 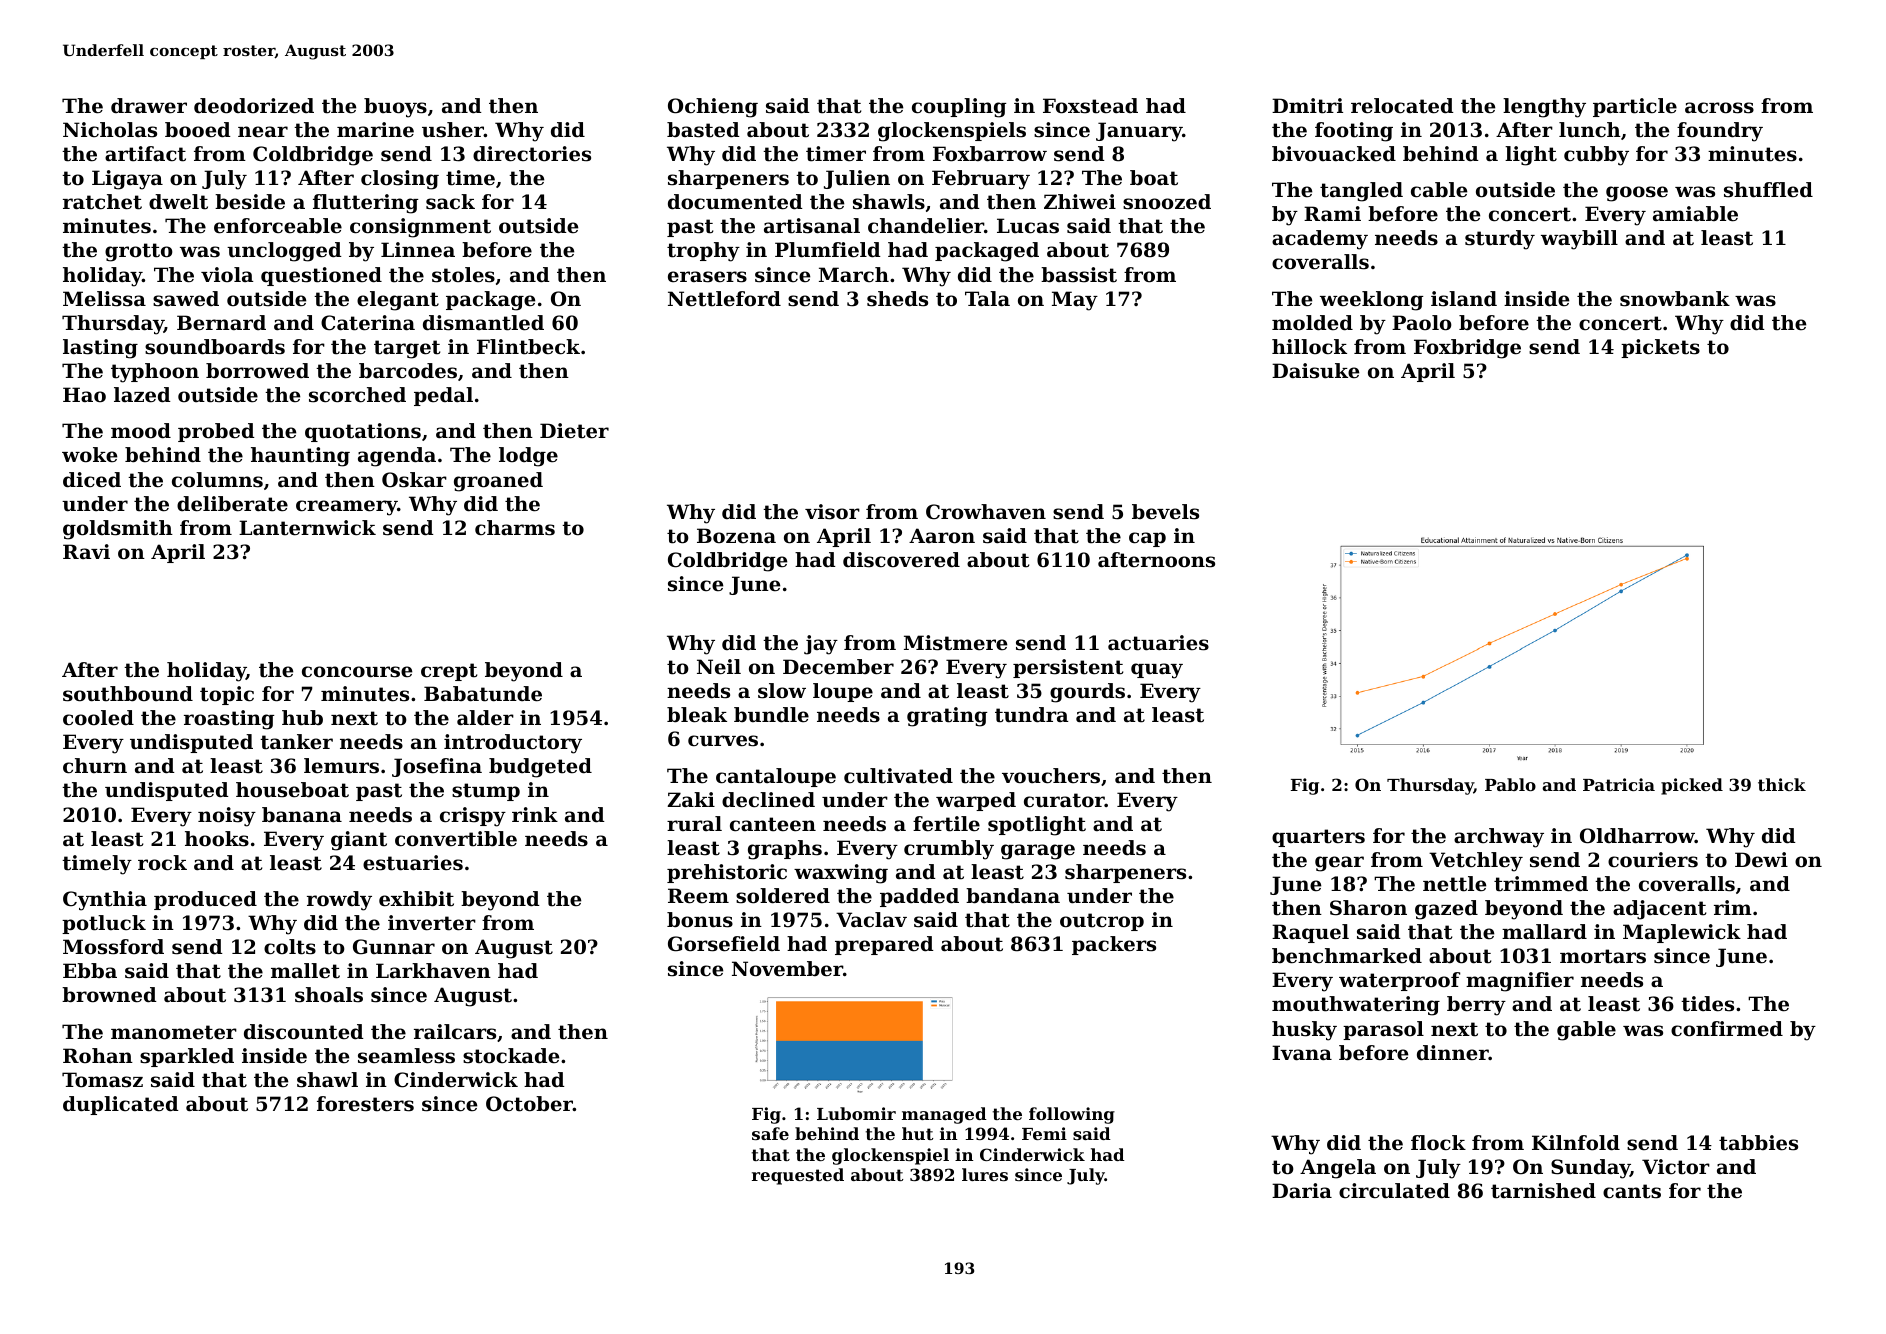 I want to click on cants, so click(x=1632, y=1191).
